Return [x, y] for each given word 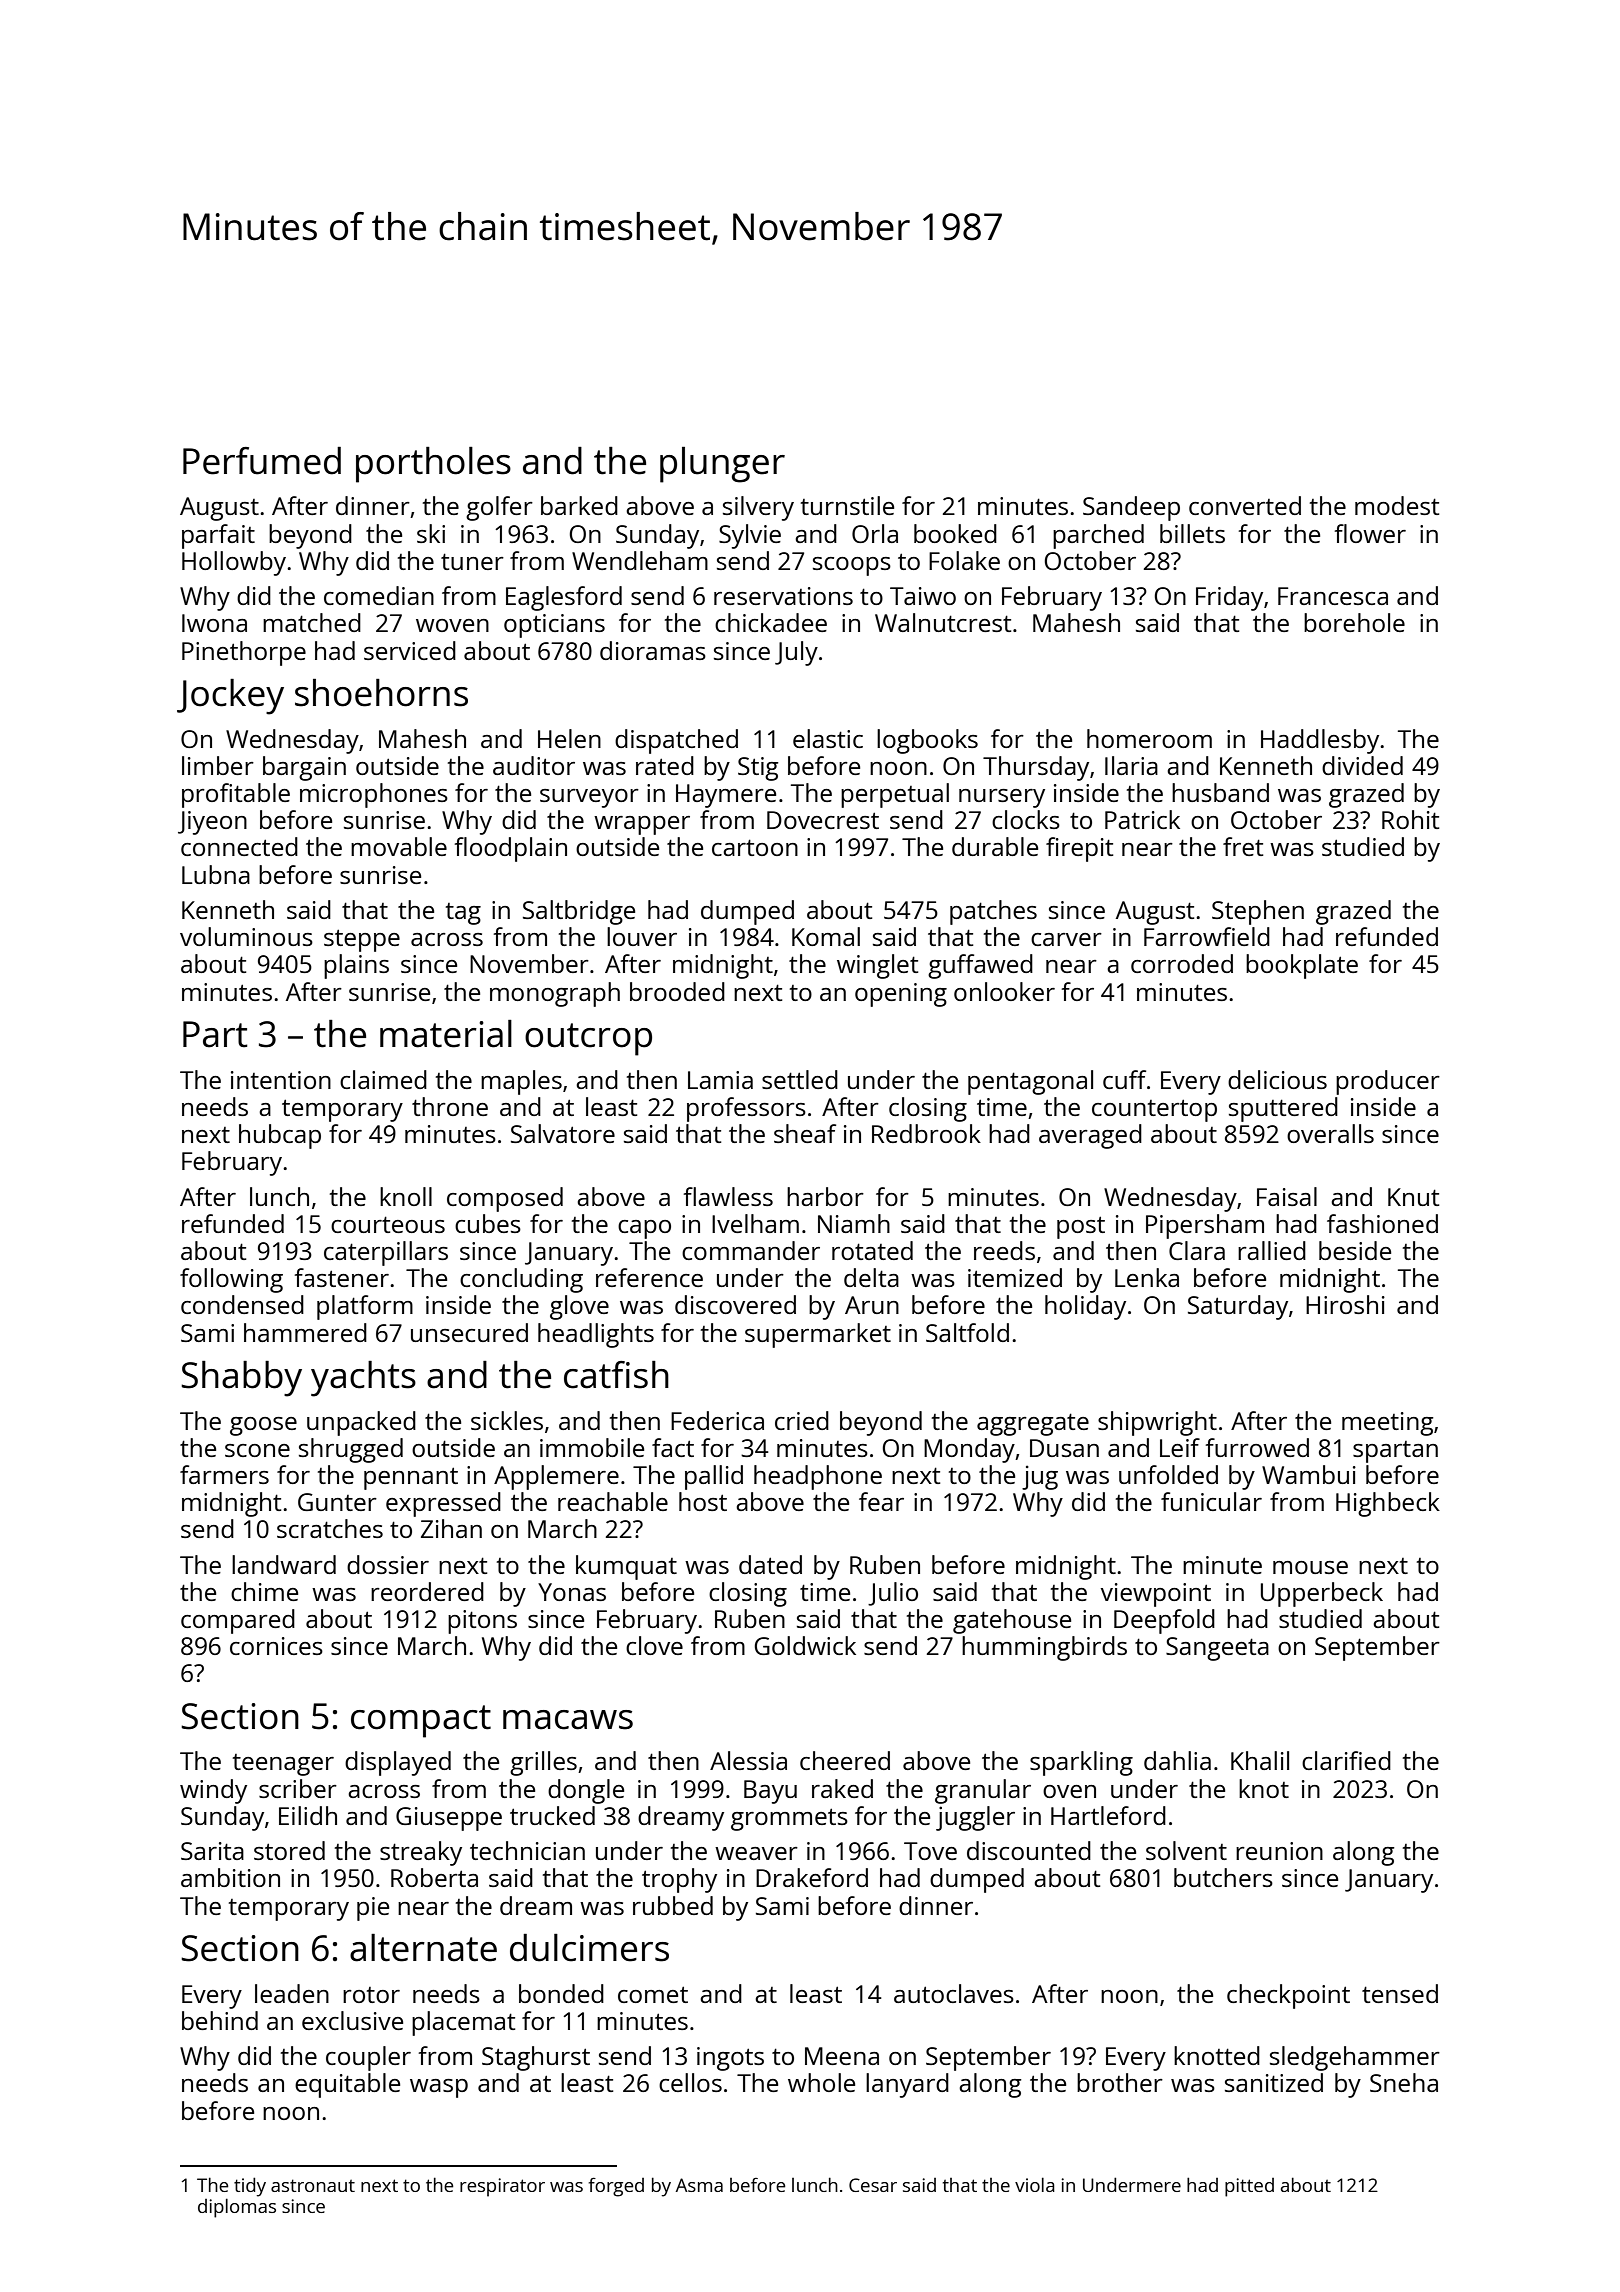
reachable [613, 1501]
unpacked [361, 1423]
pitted [1249, 2187]
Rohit [1410, 819]
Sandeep [1131, 508]
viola [1035, 2184]
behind [220, 2020]
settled [800, 1079]
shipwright [1157, 1423]
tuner [472, 561]
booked [955, 533]
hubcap [280, 1136]
